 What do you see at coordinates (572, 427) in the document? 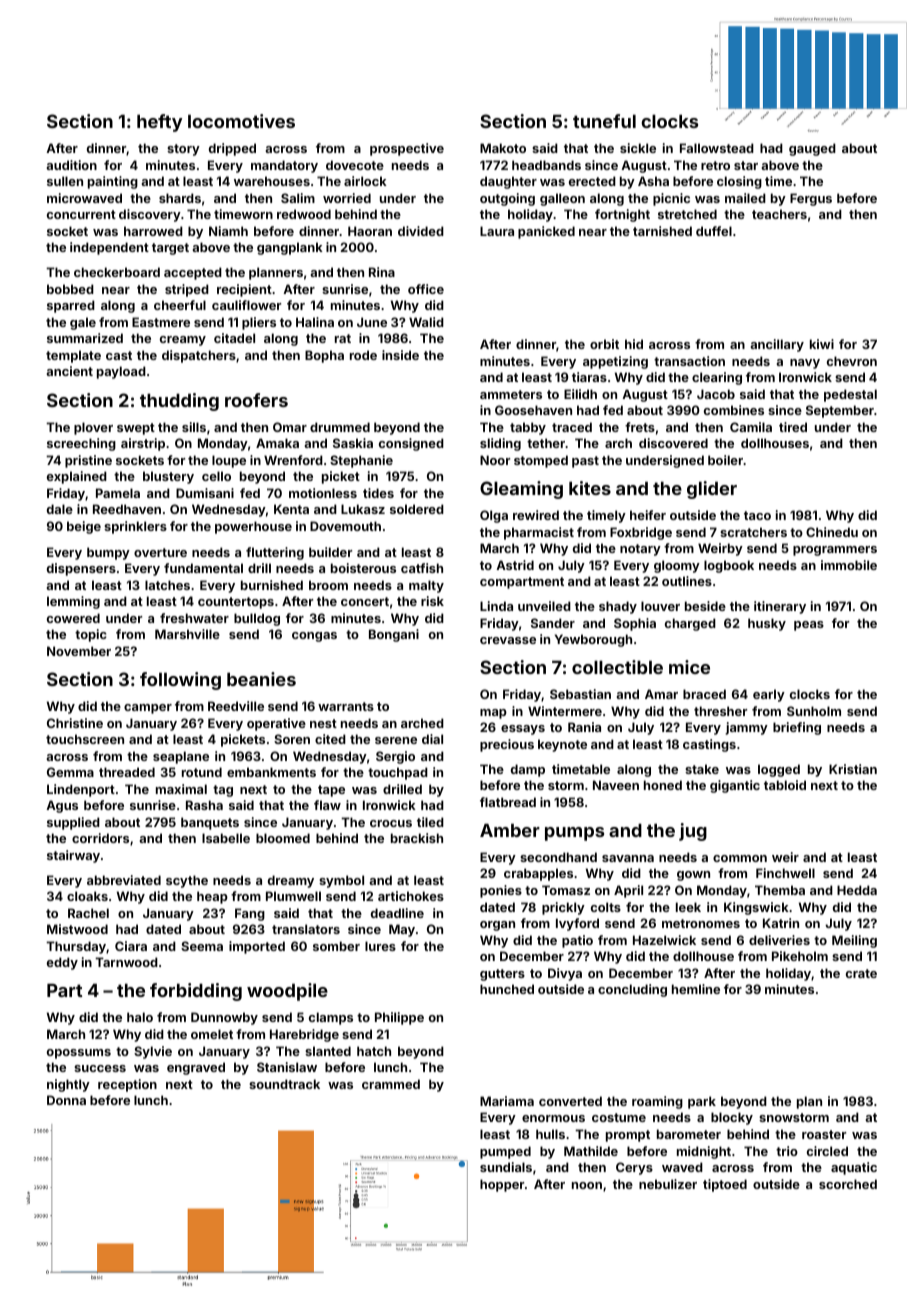
I see `traced` at bounding box center [572, 427].
